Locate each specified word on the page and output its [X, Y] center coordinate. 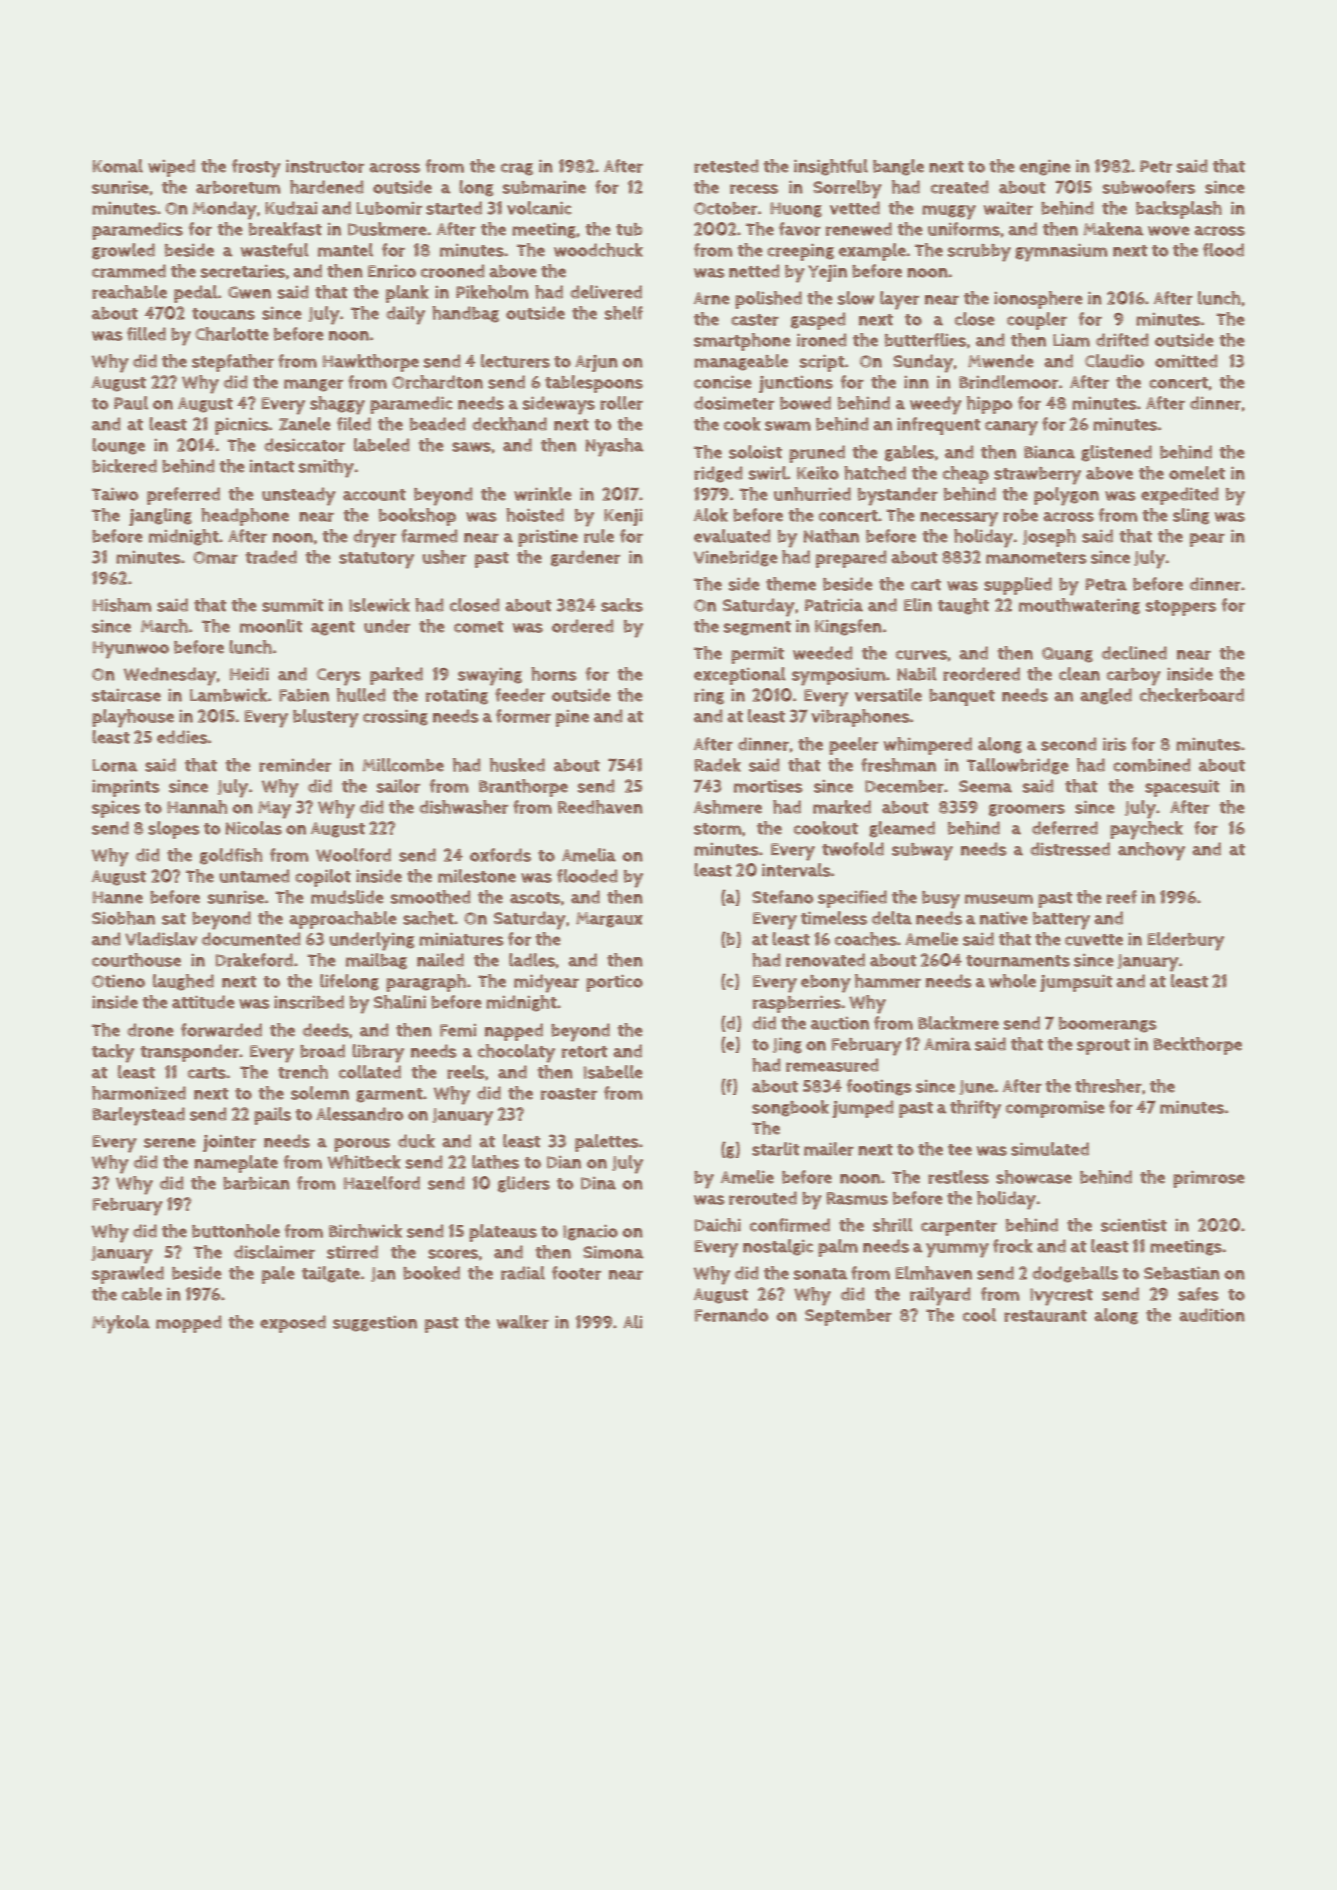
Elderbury [1186, 941]
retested [726, 166]
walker [523, 1322]
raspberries [797, 1004]
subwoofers [1149, 187]
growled [123, 251]
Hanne [118, 897]
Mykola [121, 1324]
